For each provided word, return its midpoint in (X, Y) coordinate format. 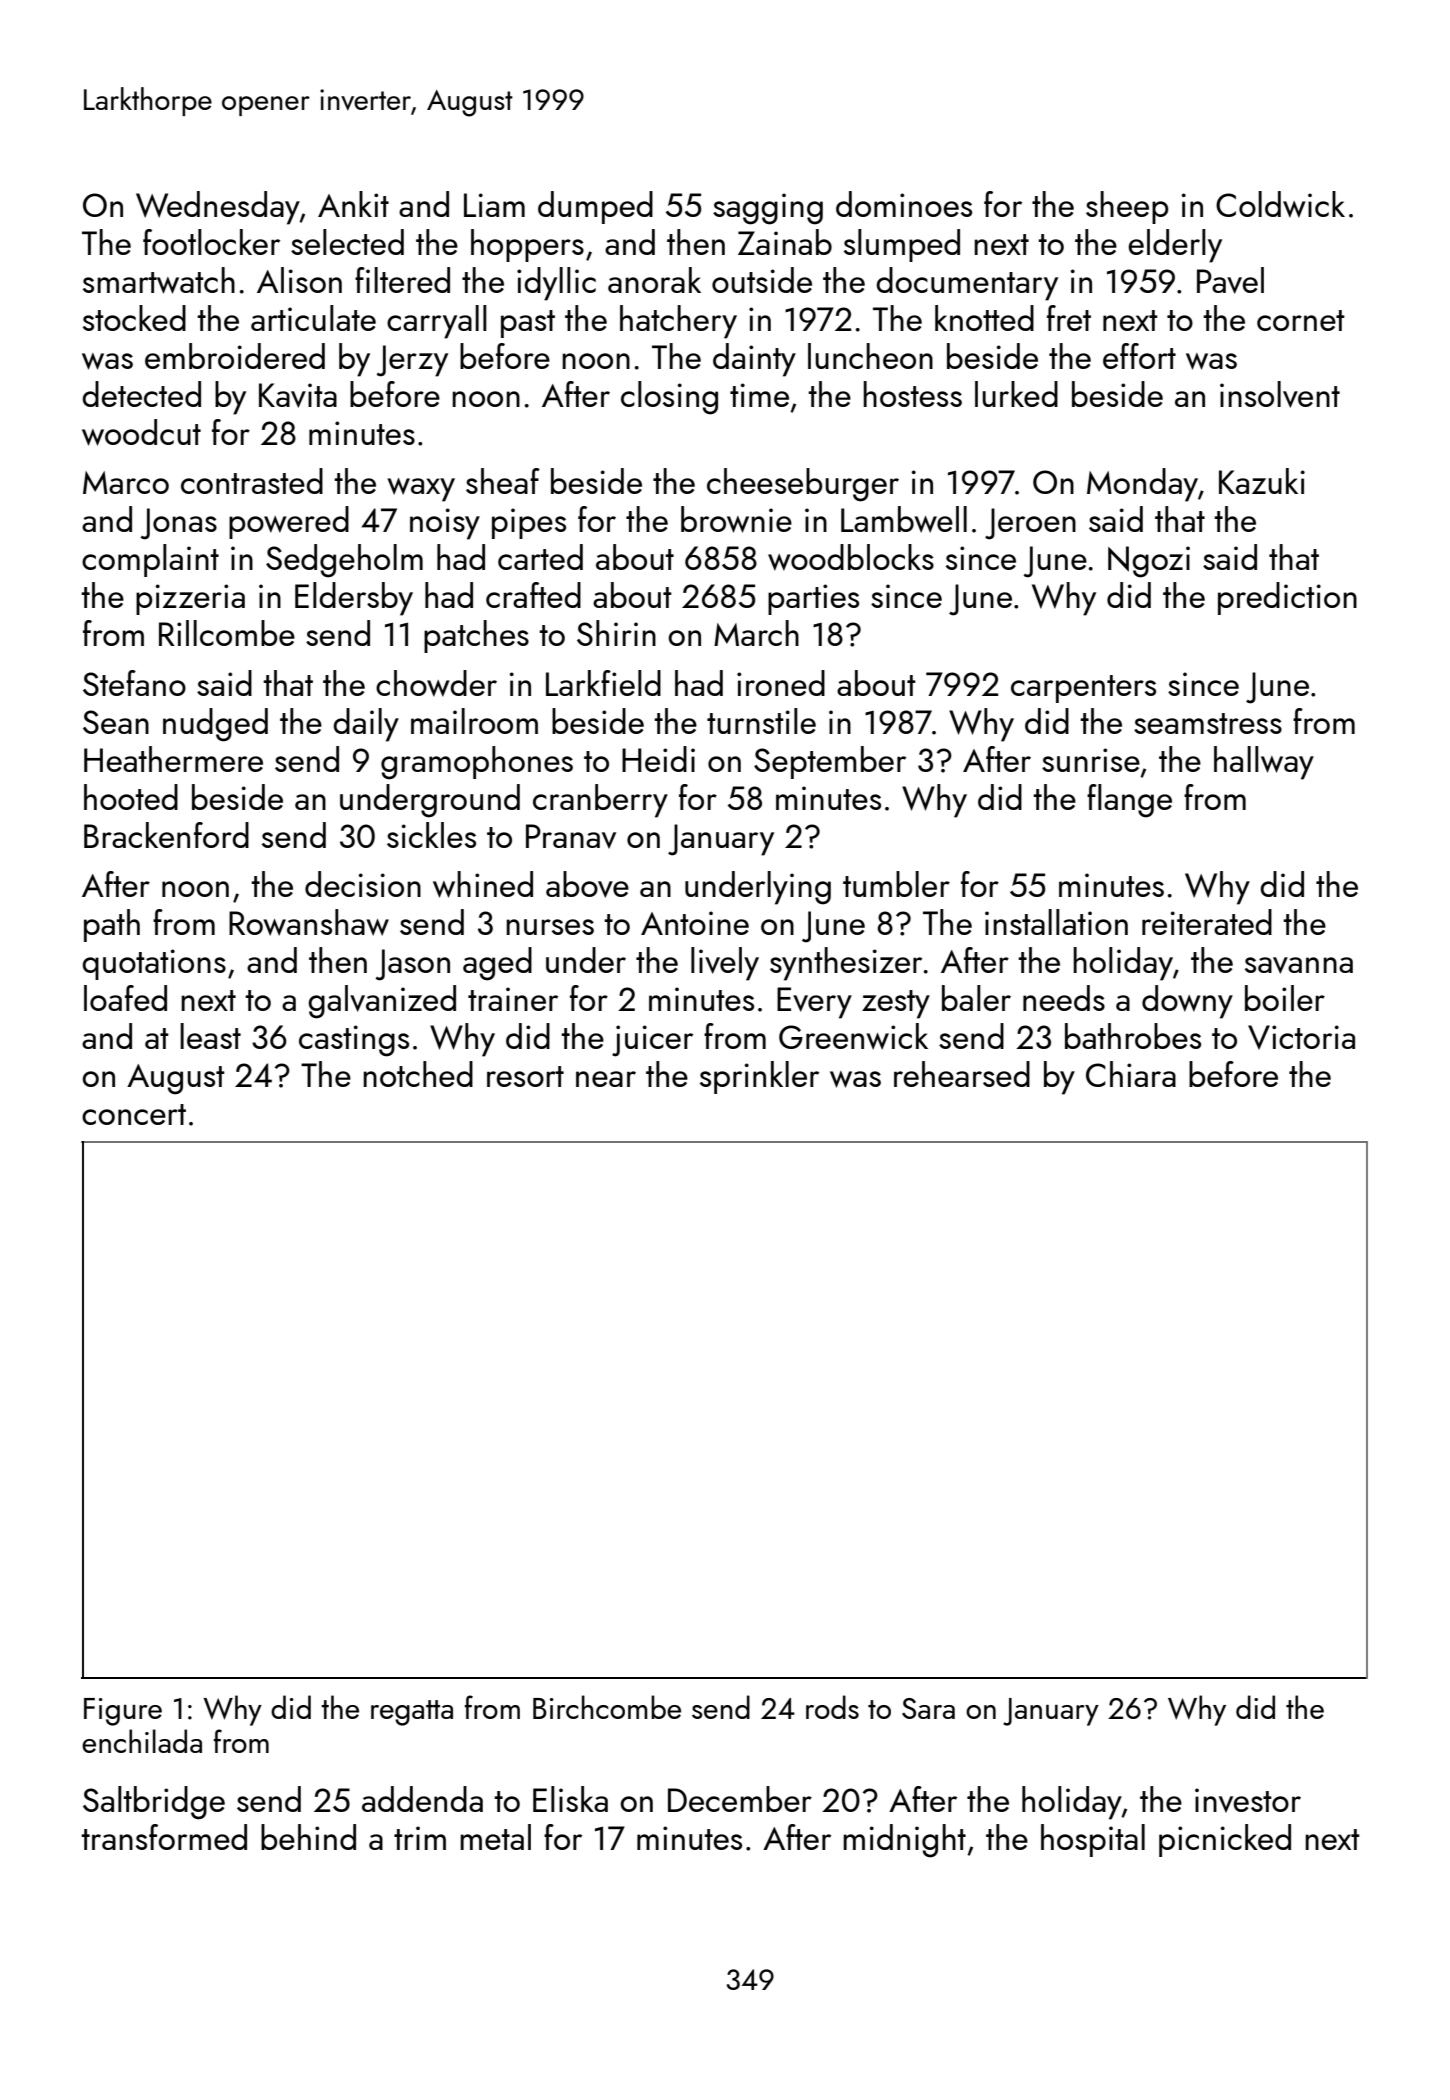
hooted (131, 797)
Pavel (1230, 280)
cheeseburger (803, 485)
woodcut (141, 432)
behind (308, 1837)
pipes (529, 523)
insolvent (1280, 394)
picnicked (1225, 1840)
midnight (904, 1841)
